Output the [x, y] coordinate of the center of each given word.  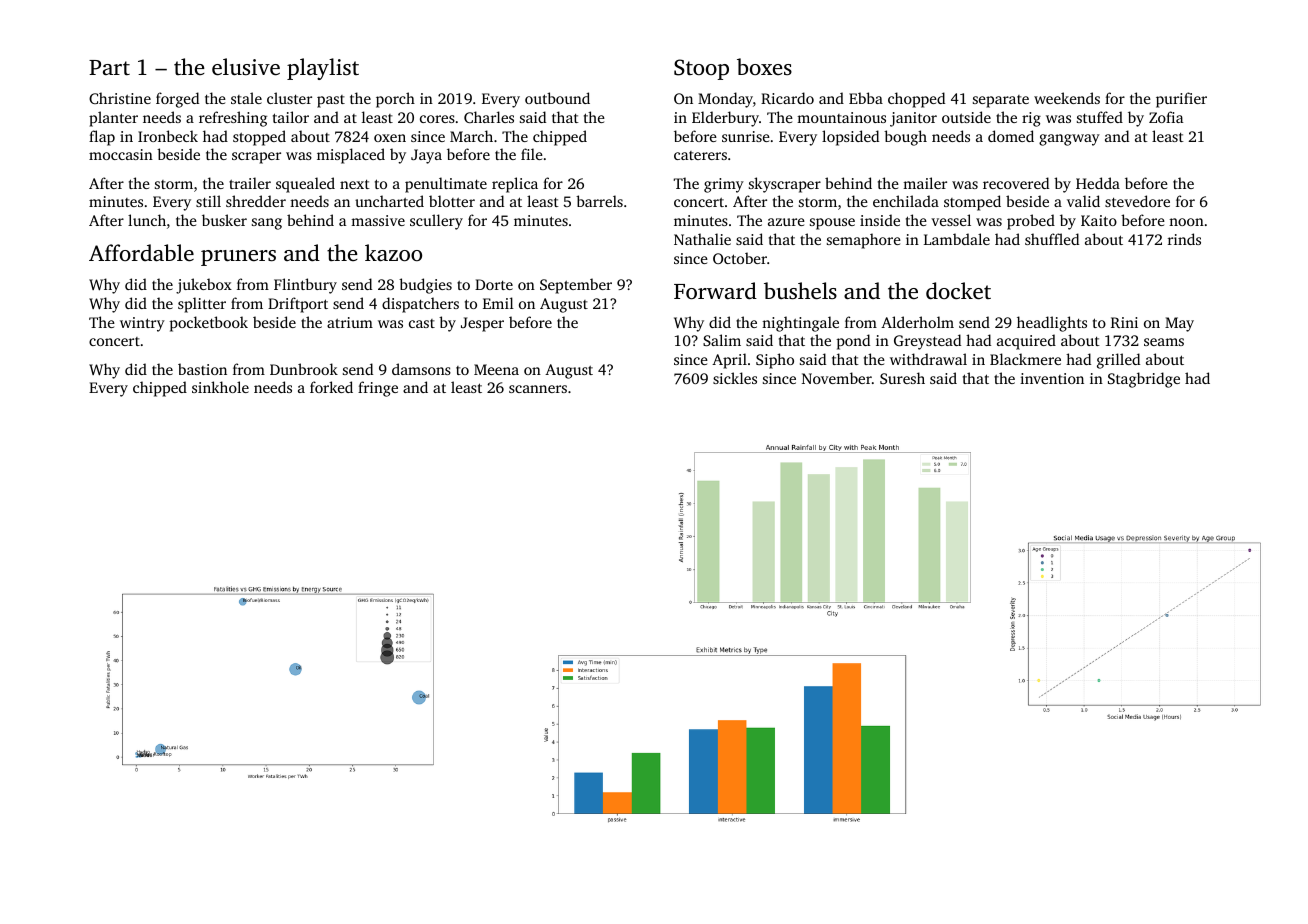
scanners [538, 389]
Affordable [141, 253]
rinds [1184, 239]
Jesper [482, 324]
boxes [764, 66]
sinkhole [220, 387]
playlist [323, 69]
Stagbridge [1144, 380]
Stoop [701, 69]
